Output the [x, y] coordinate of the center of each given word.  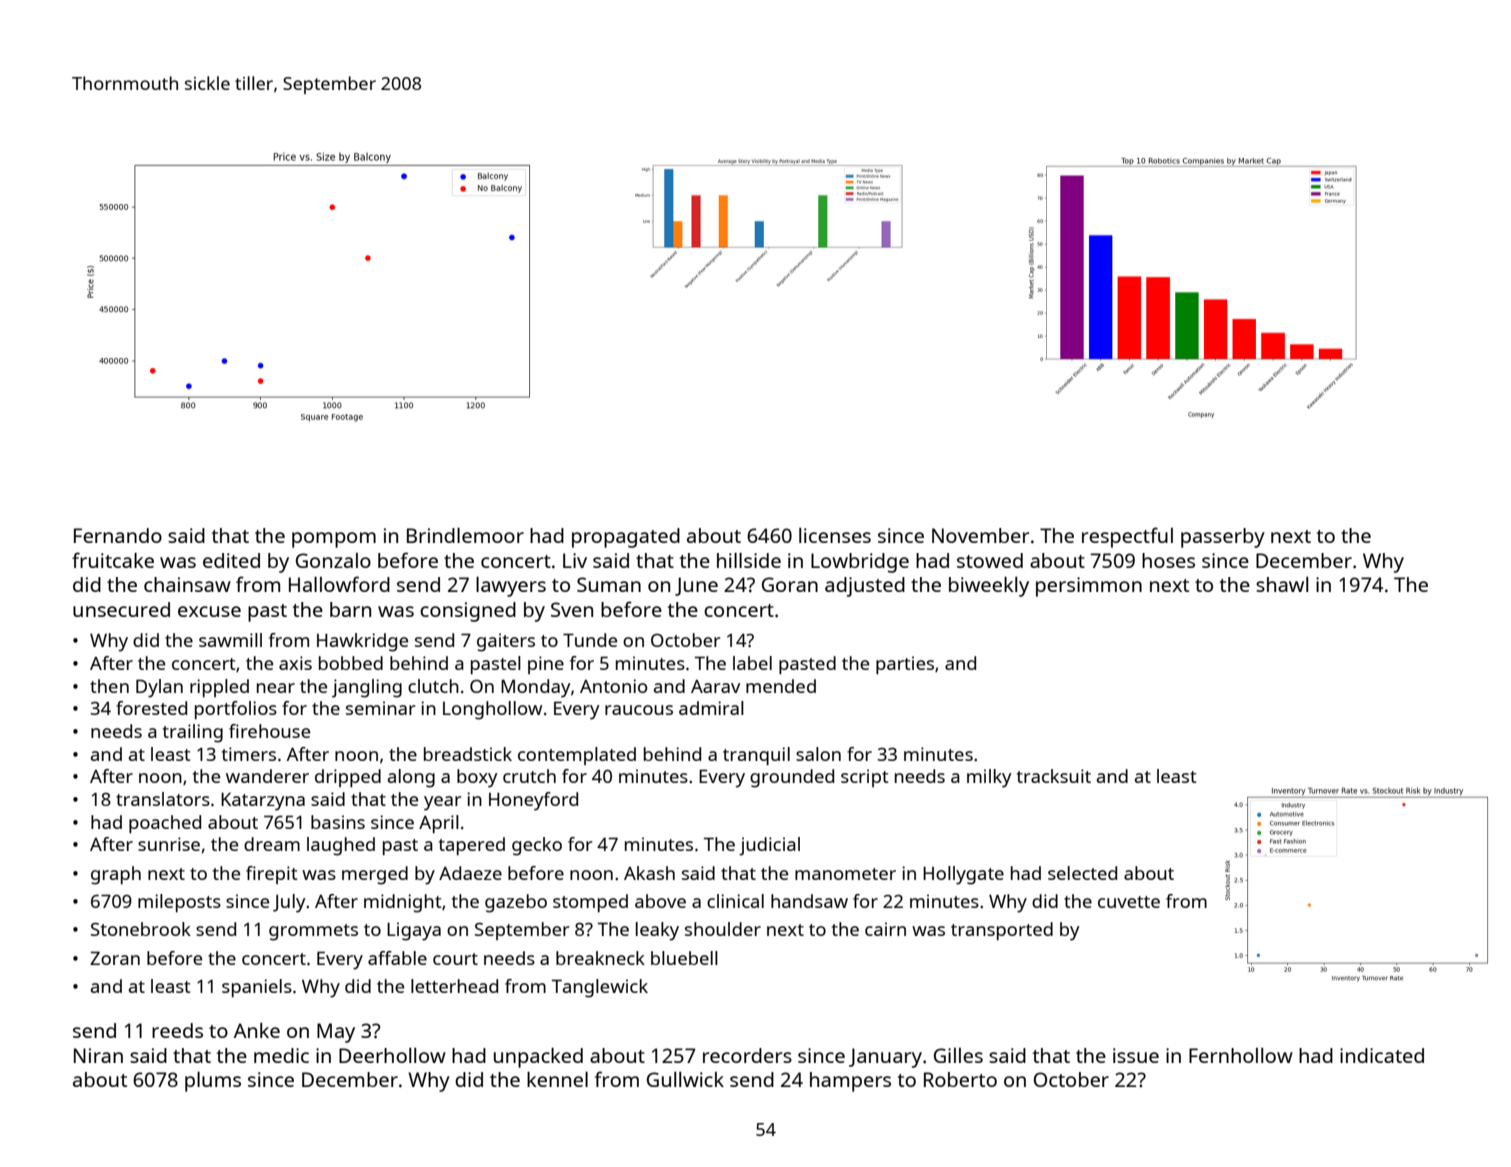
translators [163, 799]
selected [1082, 873]
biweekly [989, 587]
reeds [177, 1030]
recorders [747, 1055]
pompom [334, 540]
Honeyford [533, 801]
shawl [1282, 584]
